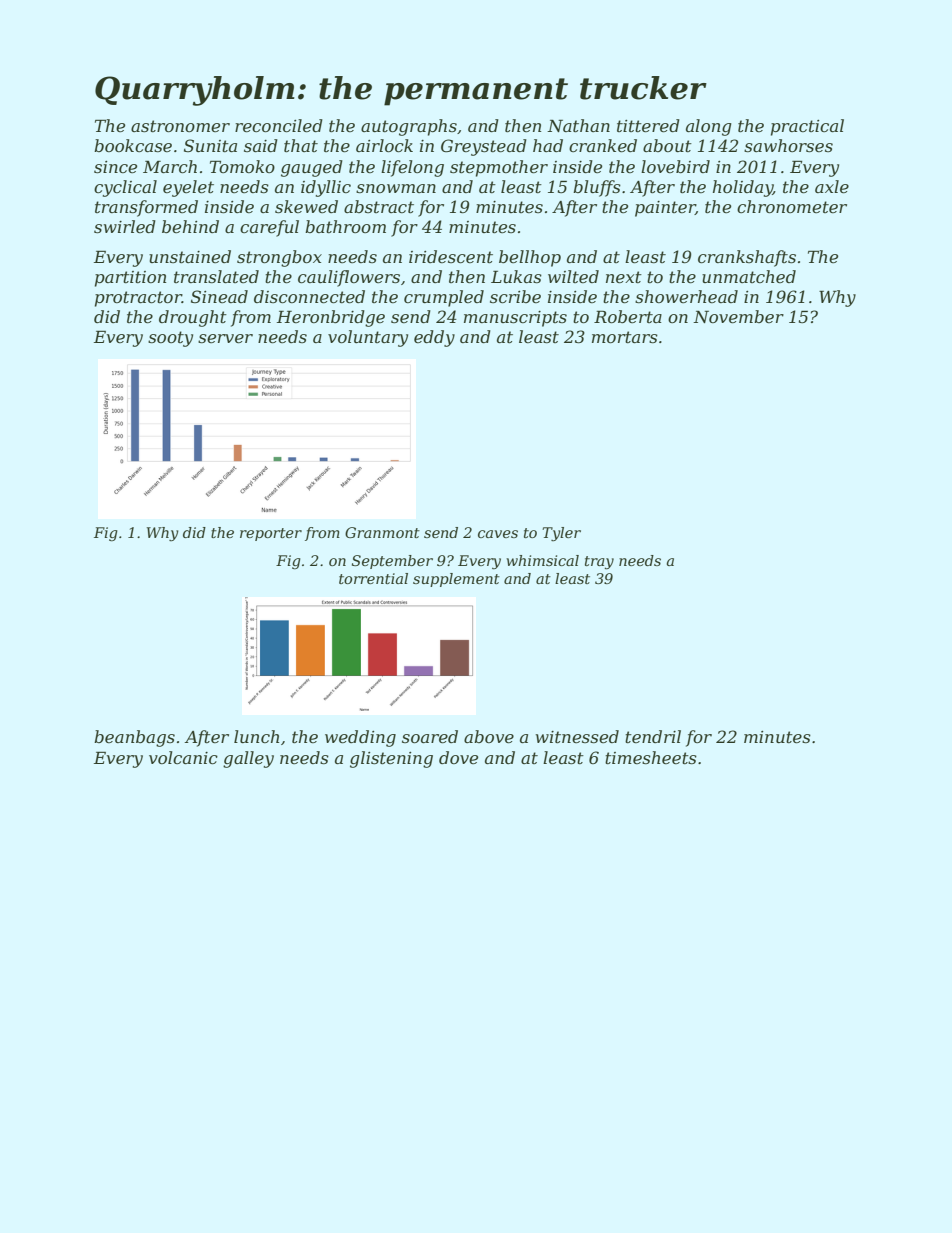 This image has width=952, height=1233. I want to click on crankshafts, so click(747, 258).
